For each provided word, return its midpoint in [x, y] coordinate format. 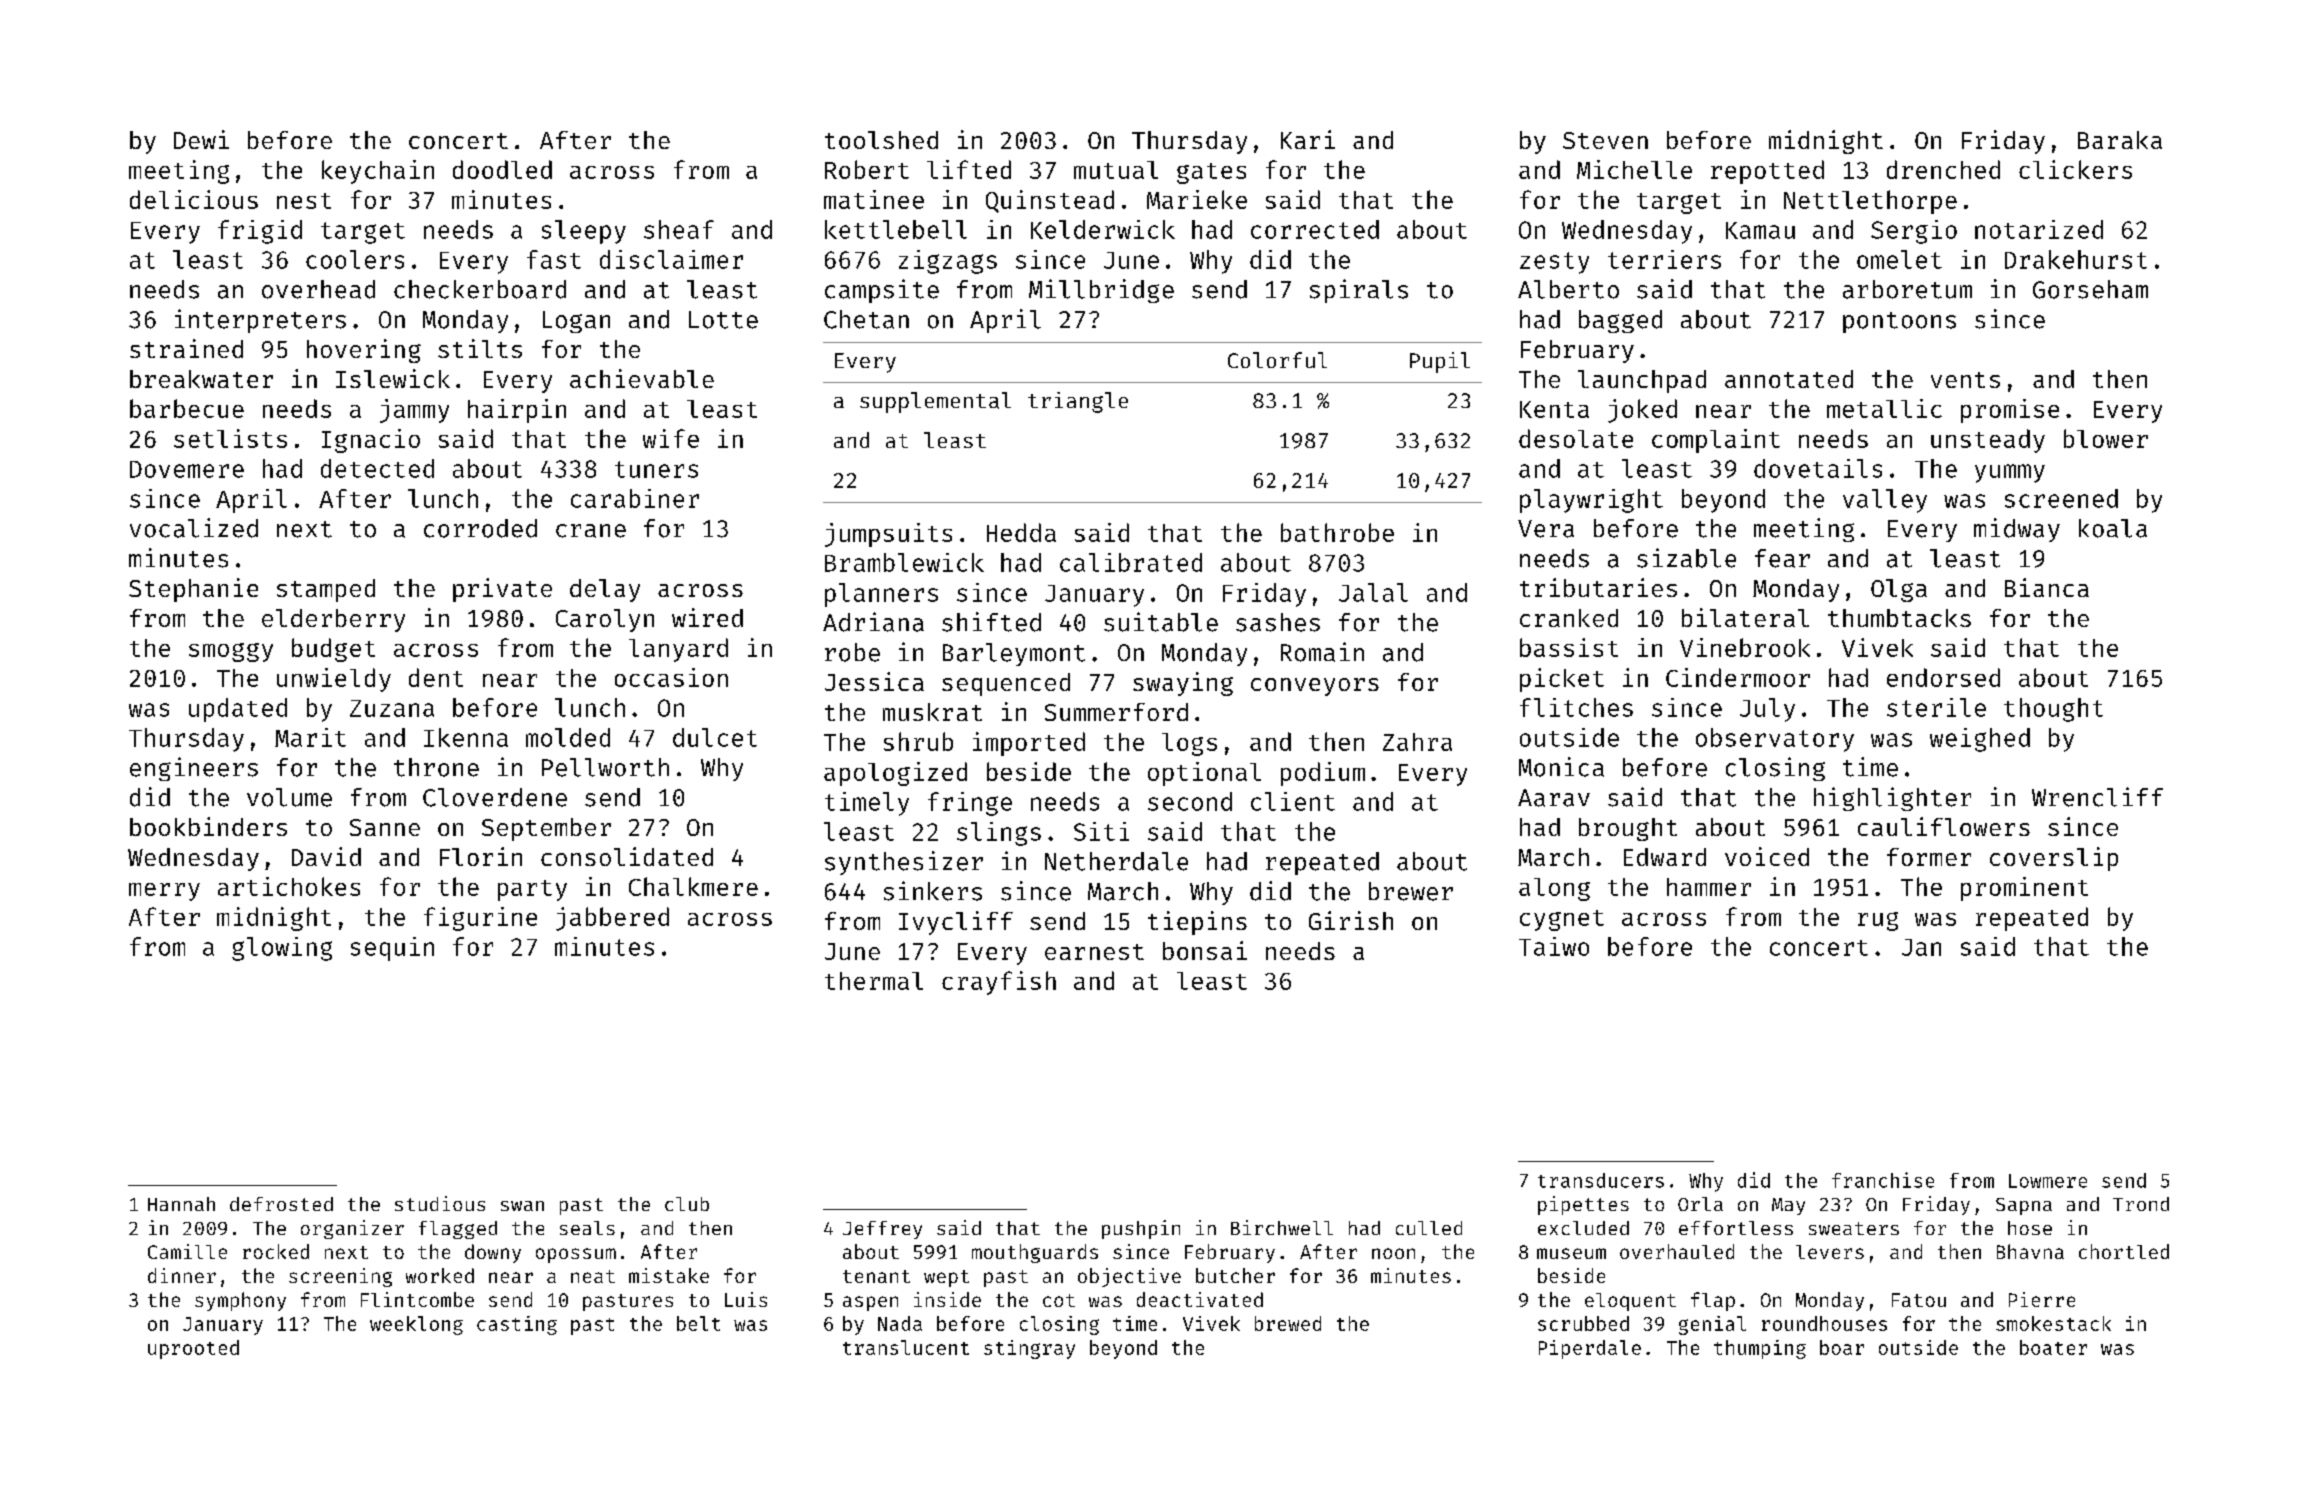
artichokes [289, 886]
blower [2106, 438]
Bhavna [2030, 1251]
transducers [1601, 1180]
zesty [1554, 263]
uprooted [193, 1349]
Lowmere [2048, 1181]
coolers [355, 259]
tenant [876, 1276]
